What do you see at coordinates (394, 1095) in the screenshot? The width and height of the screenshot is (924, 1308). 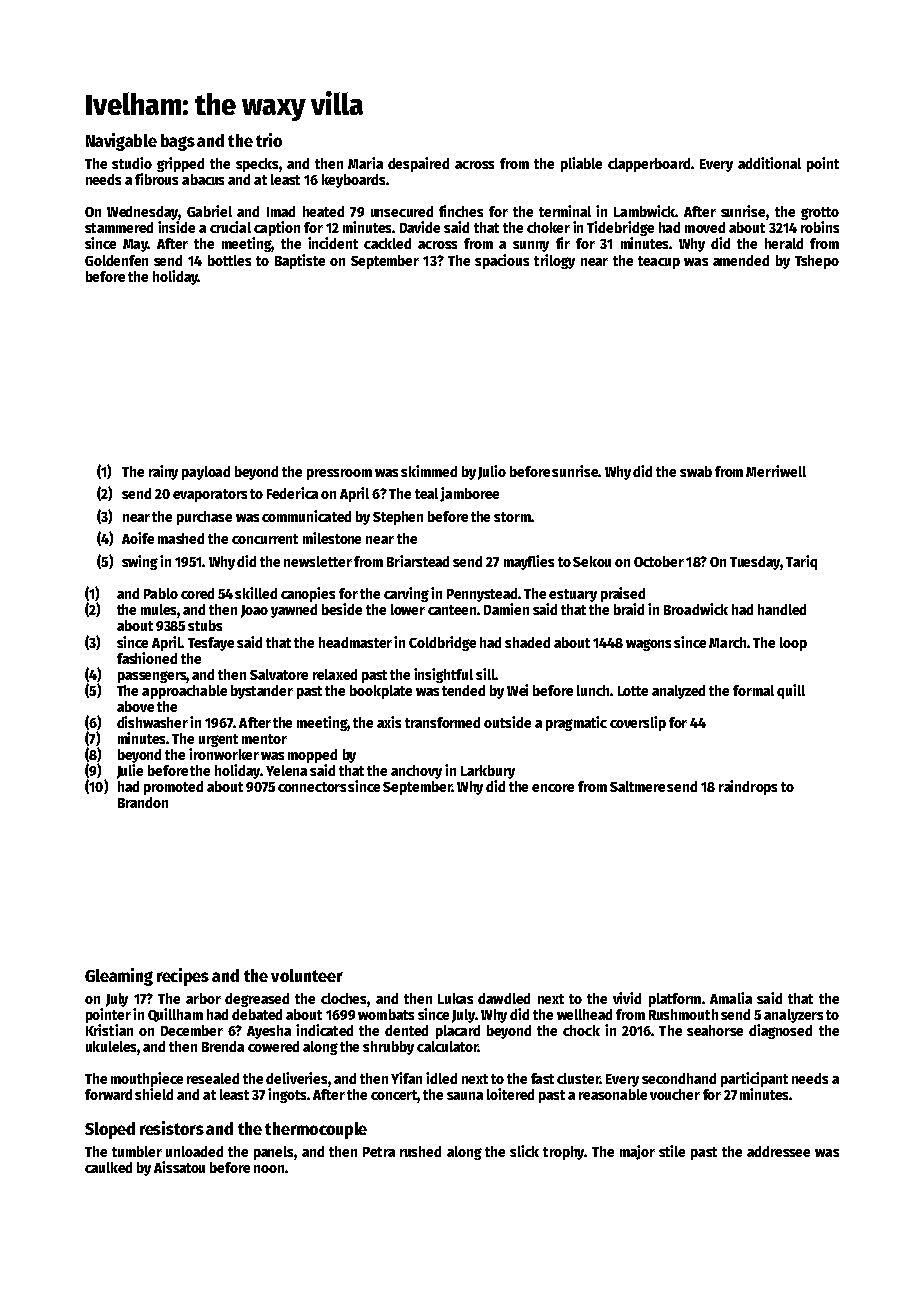 I see `concert` at bounding box center [394, 1095].
